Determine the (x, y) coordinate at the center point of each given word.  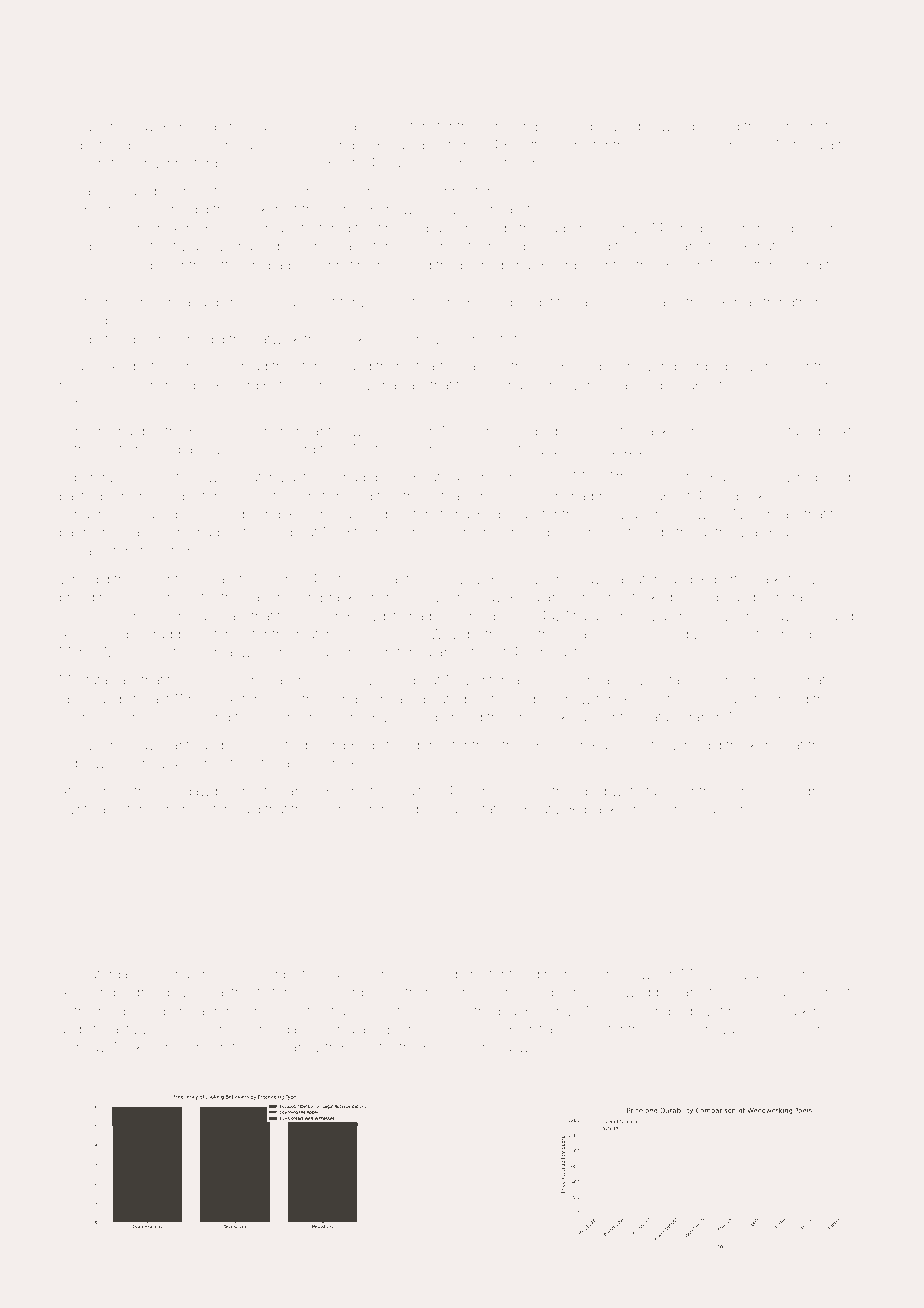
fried (245, 1046)
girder (550, 975)
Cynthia (82, 810)
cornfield (109, 162)
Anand (791, 634)
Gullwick (520, 1046)
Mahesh (765, 974)
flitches (375, 531)
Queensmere (758, 1029)
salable (365, 126)
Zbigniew (643, 127)
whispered (818, 478)
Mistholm (381, 449)
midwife (84, 384)
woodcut (234, 477)
